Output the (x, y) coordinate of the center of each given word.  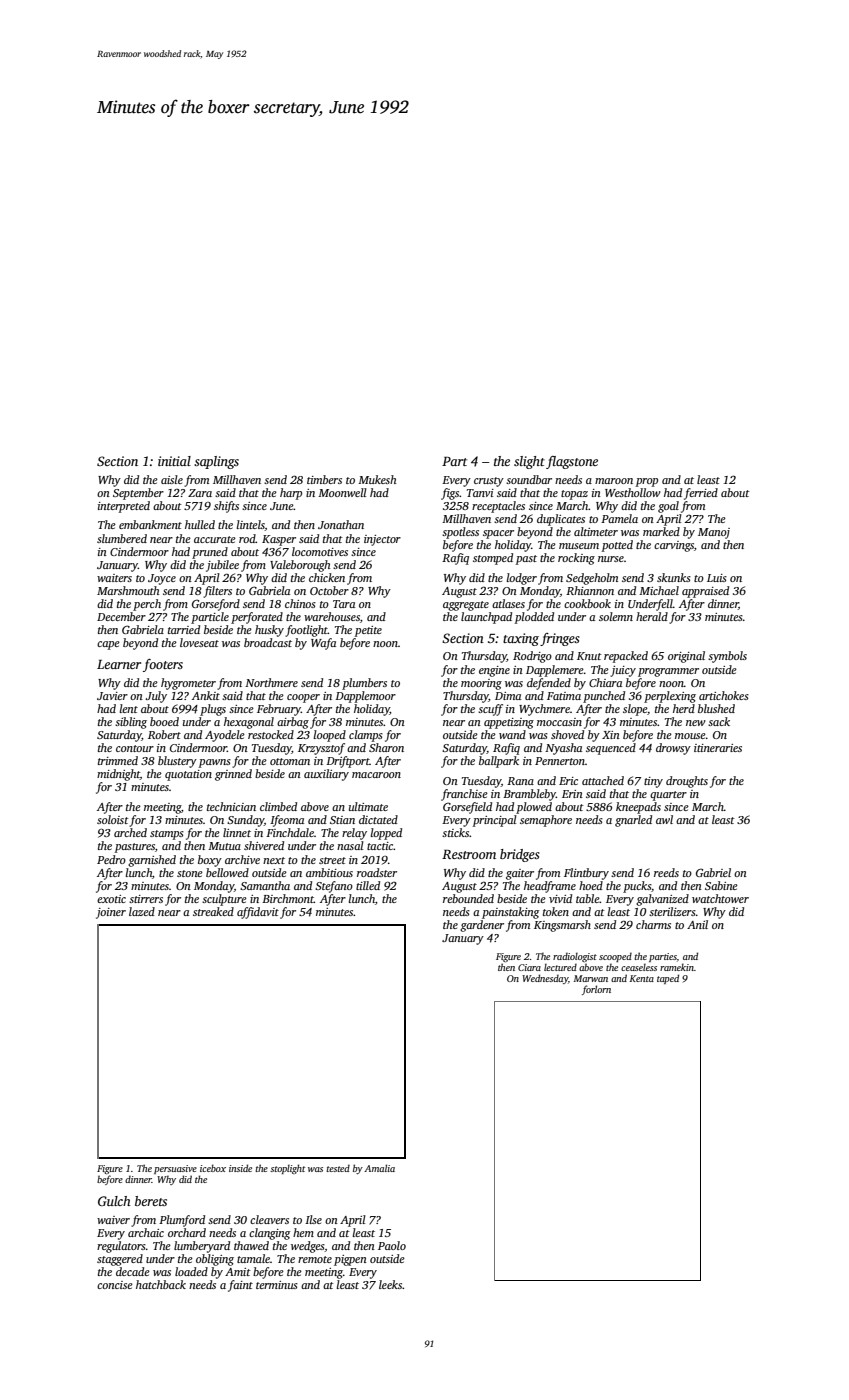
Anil (697, 924)
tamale (253, 1258)
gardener (482, 926)
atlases (508, 603)
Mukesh (377, 479)
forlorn (596, 990)
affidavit (258, 913)
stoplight (287, 1169)
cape (108, 645)
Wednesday (545, 979)
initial (174, 461)
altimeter (596, 531)
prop (647, 482)
